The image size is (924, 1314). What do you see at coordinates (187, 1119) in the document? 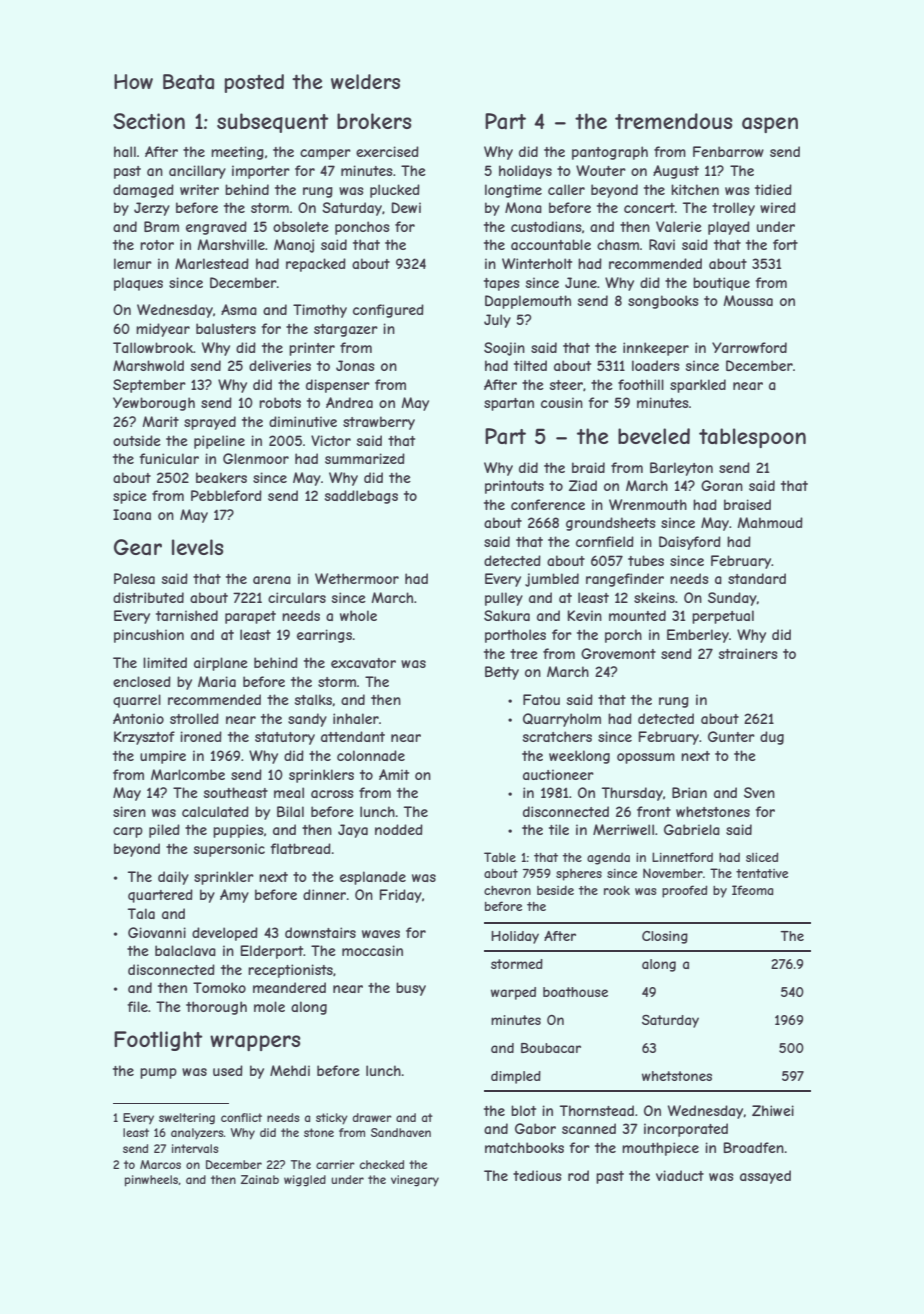
I see `sweltering` at bounding box center [187, 1119].
